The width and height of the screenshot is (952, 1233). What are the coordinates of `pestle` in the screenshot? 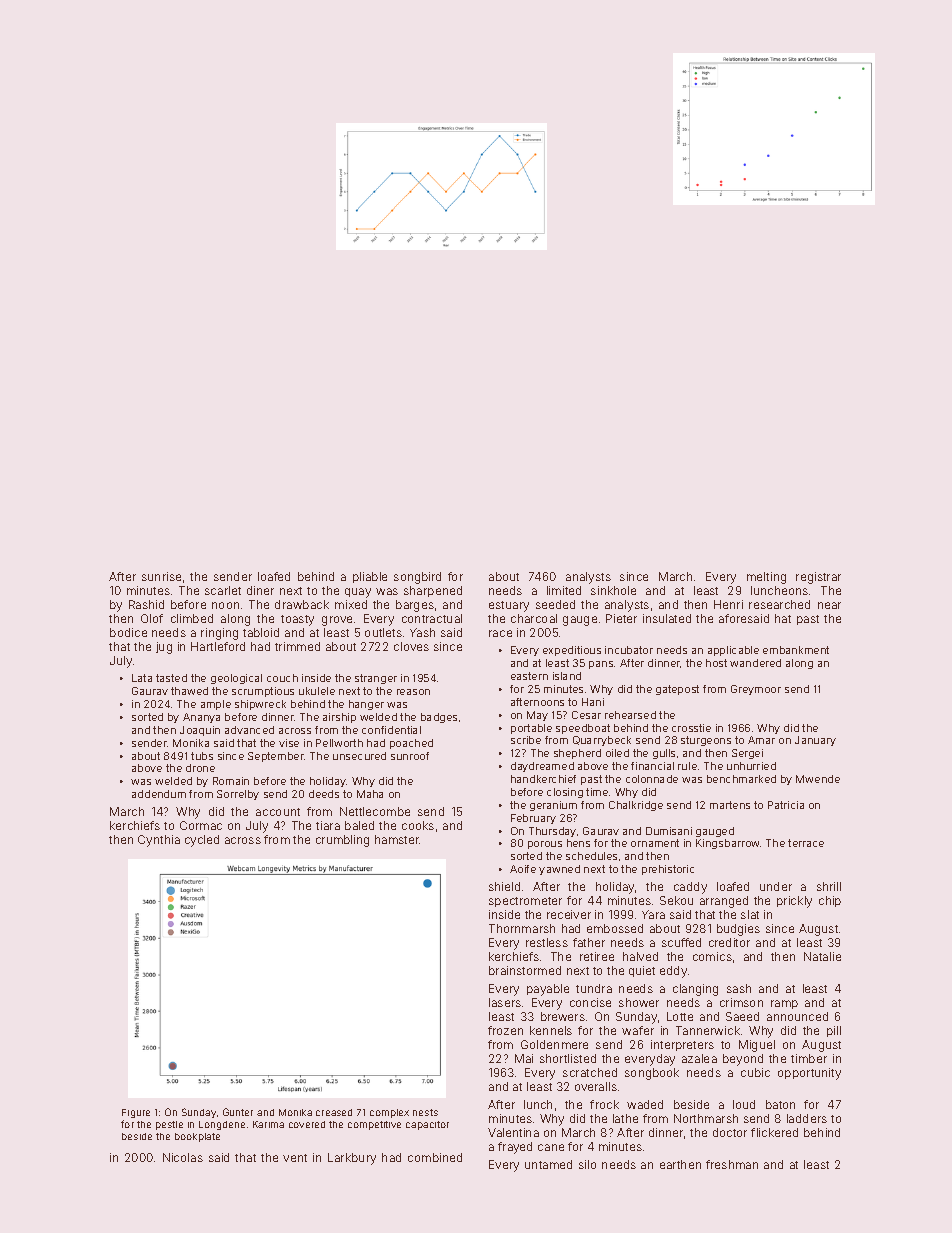 It's located at (169, 1125).
